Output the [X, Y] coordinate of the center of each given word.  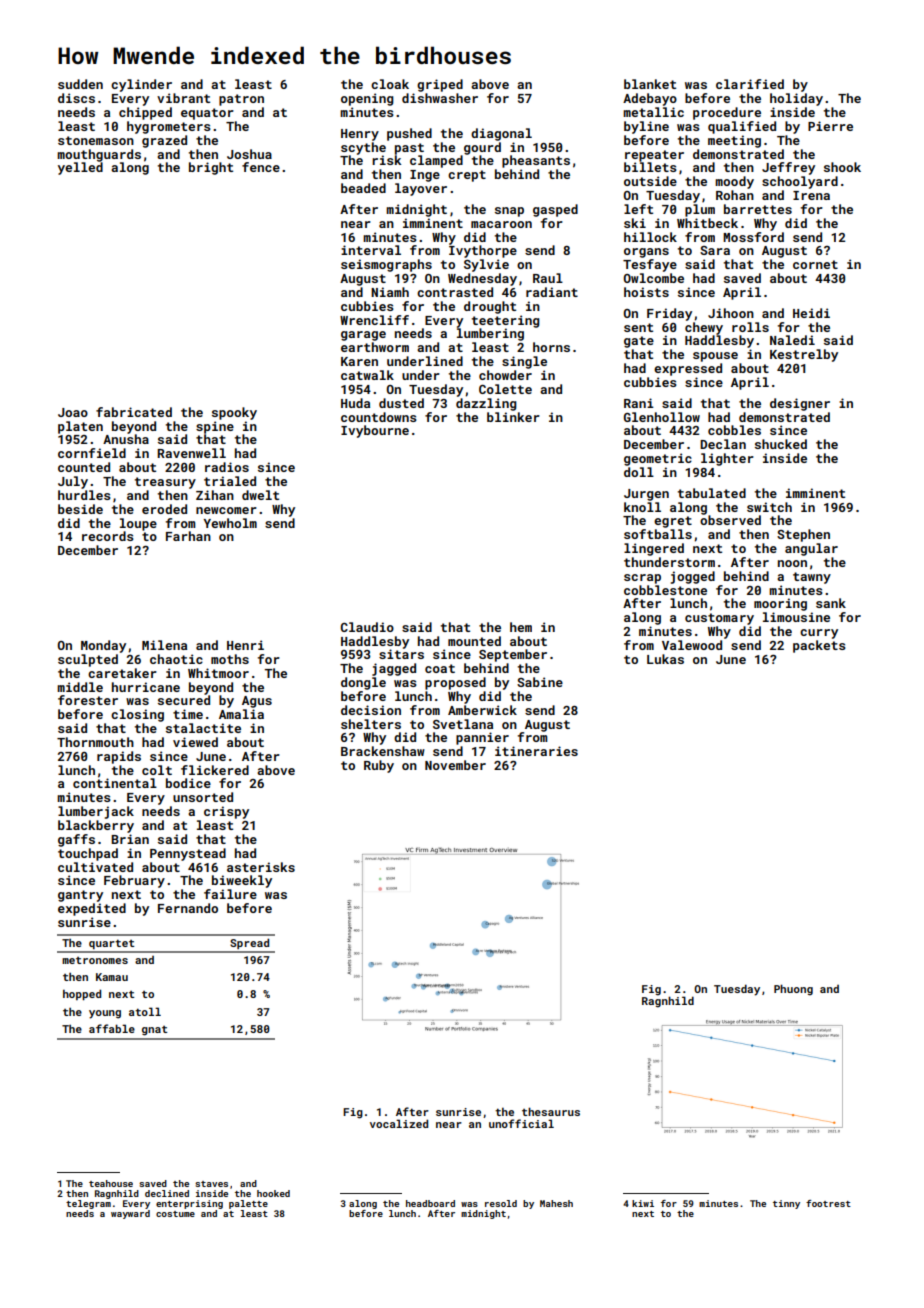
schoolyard [800, 182]
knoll [642, 507]
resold [501, 1203]
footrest [828, 1203]
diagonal [501, 134]
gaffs [76, 840]
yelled [80, 168]
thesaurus [551, 1111]
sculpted [88, 660]
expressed [688, 369]
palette [248, 1204]
